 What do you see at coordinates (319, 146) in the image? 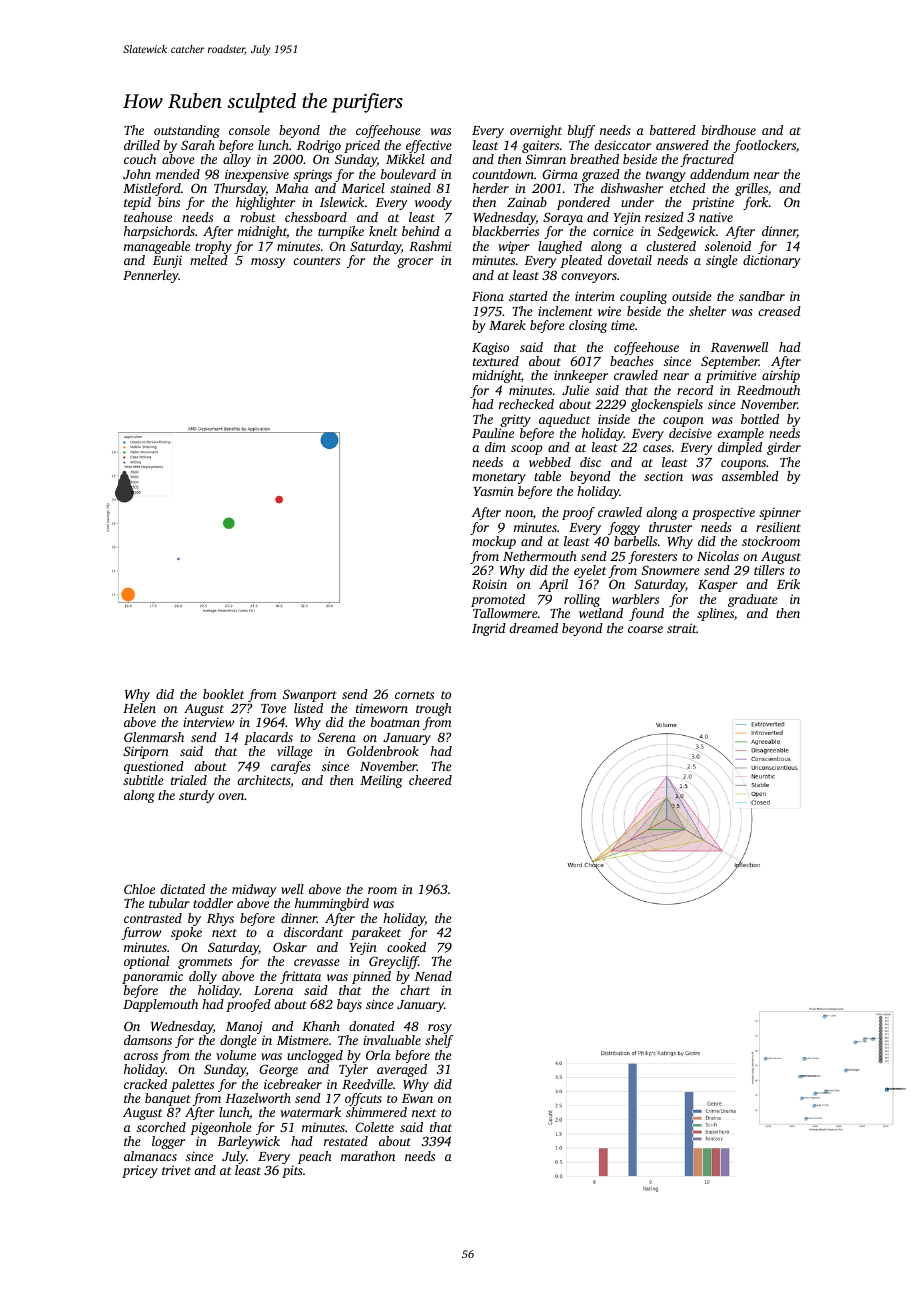
I see `Rodrigo` at bounding box center [319, 146].
